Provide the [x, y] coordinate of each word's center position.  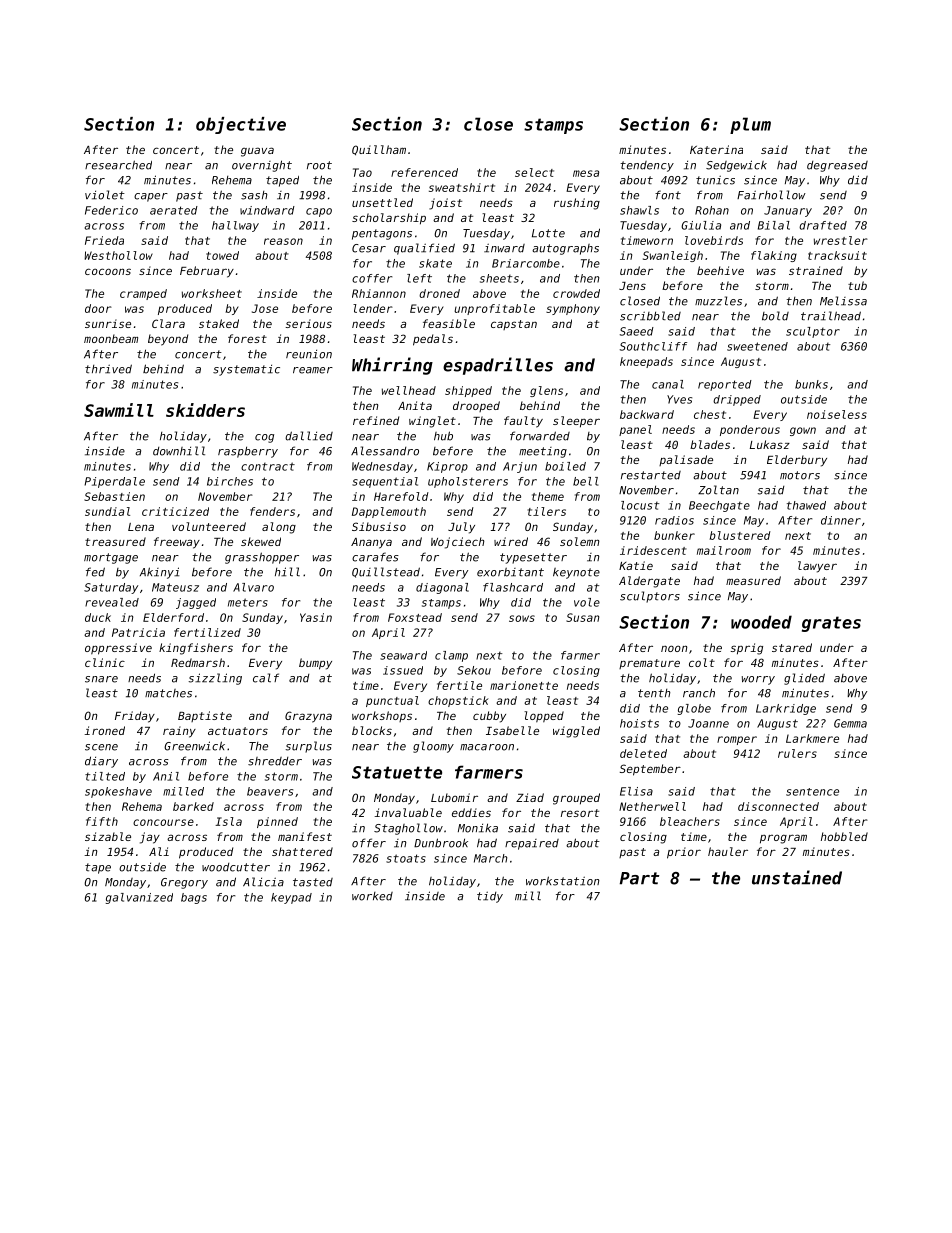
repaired [532, 844]
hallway [235, 226]
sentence [812, 792]
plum [750, 125]
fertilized [207, 632]
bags [194, 898]
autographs [565, 249]
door [98, 308]
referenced [424, 172]
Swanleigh [673, 256]
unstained [797, 877]
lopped [544, 717]
